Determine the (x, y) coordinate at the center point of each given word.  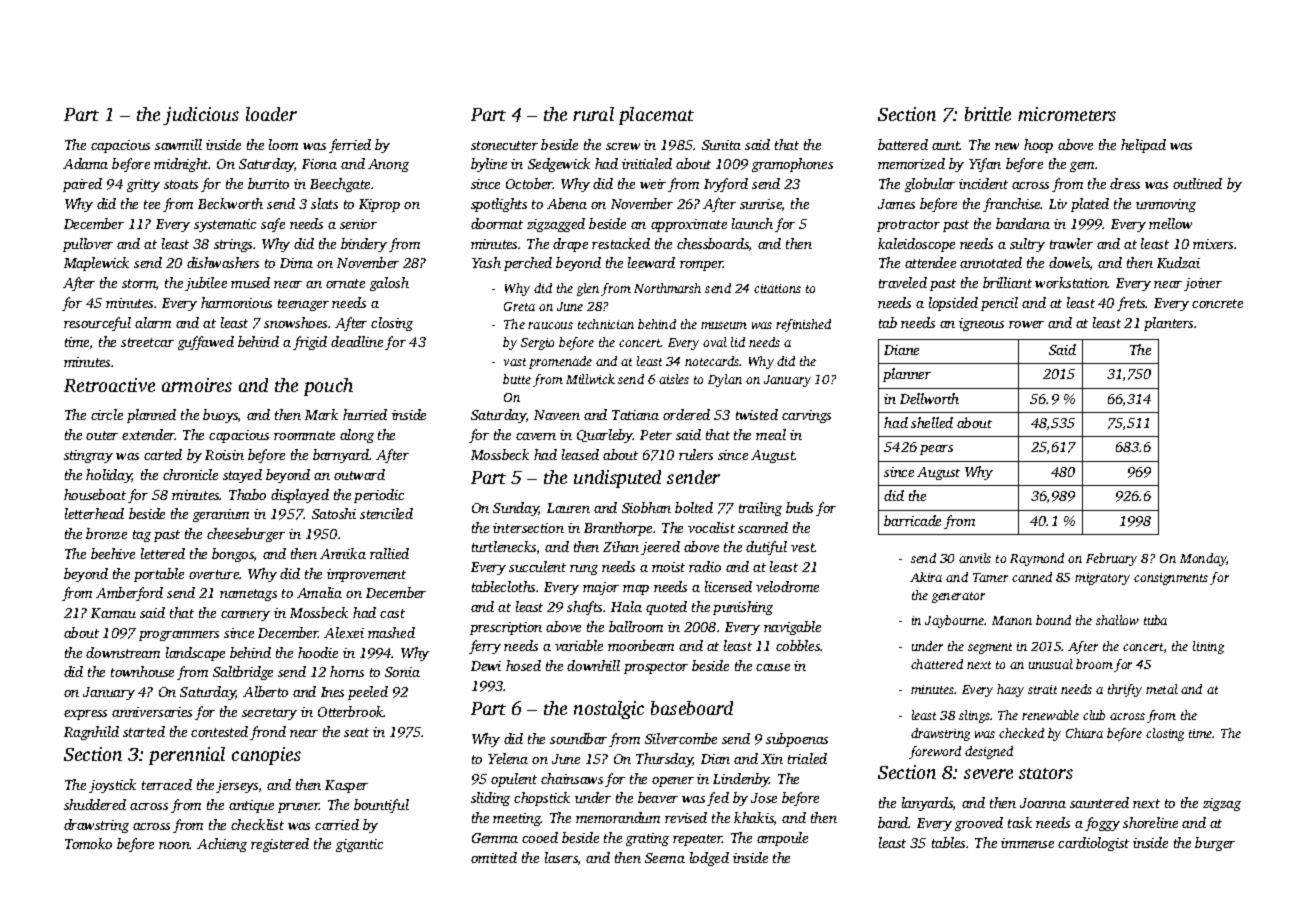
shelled (932, 422)
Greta (519, 306)
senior (358, 224)
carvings (806, 416)
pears (936, 450)
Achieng (222, 845)
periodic (379, 496)
